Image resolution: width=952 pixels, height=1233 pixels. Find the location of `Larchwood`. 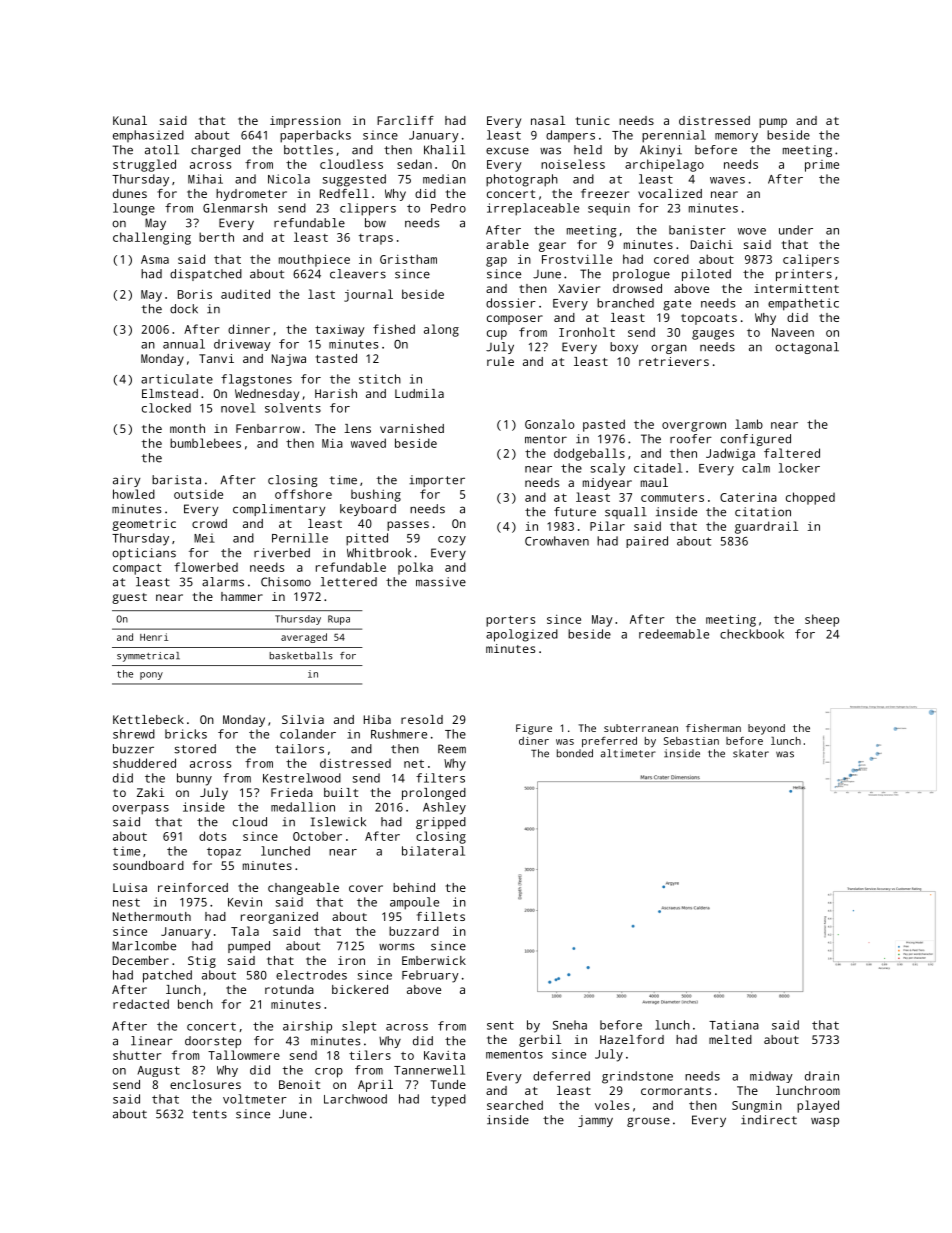

Larchwood is located at coordinates (355, 1099).
